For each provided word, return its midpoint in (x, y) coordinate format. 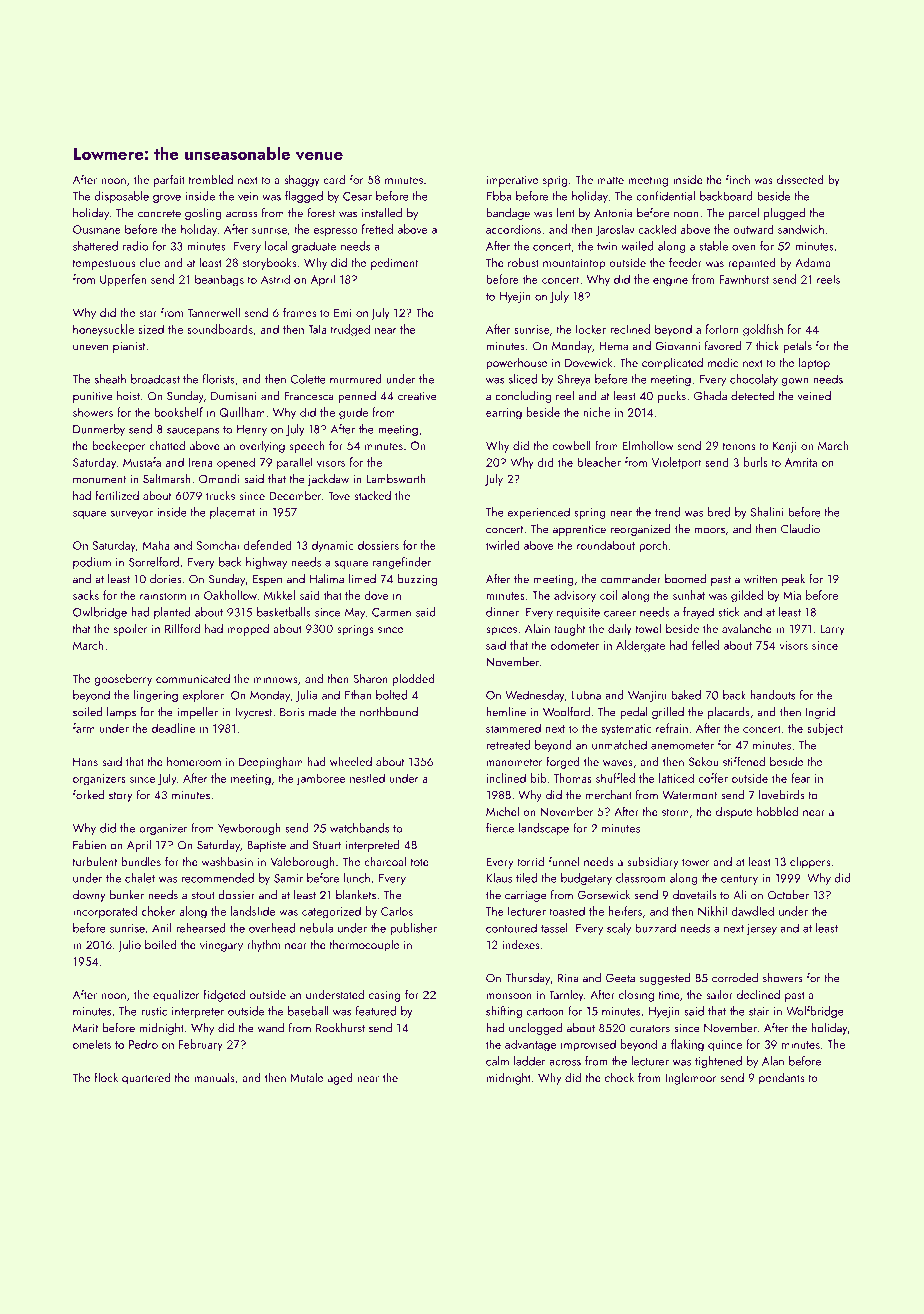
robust (523, 262)
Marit (85, 1028)
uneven (90, 347)
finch (738, 179)
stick (729, 612)
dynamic (333, 546)
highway (266, 563)
